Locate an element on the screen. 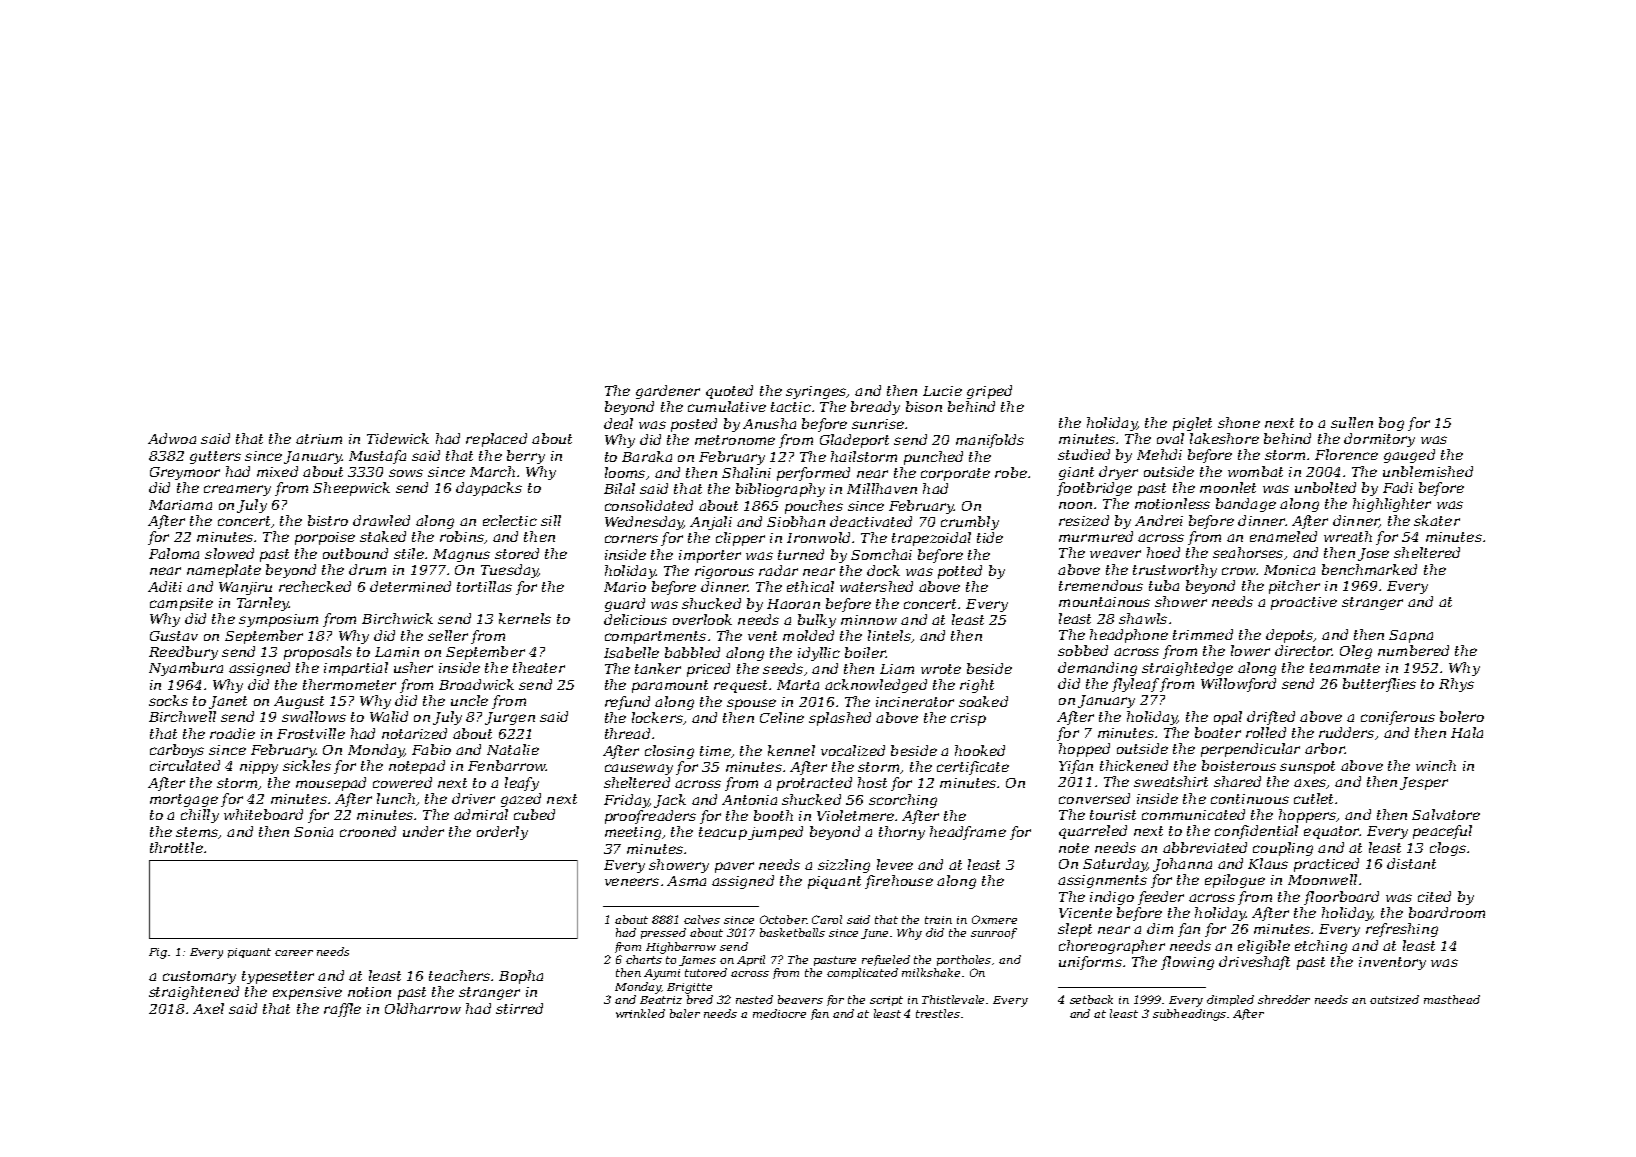  abbreviated is located at coordinates (1205, 847).
